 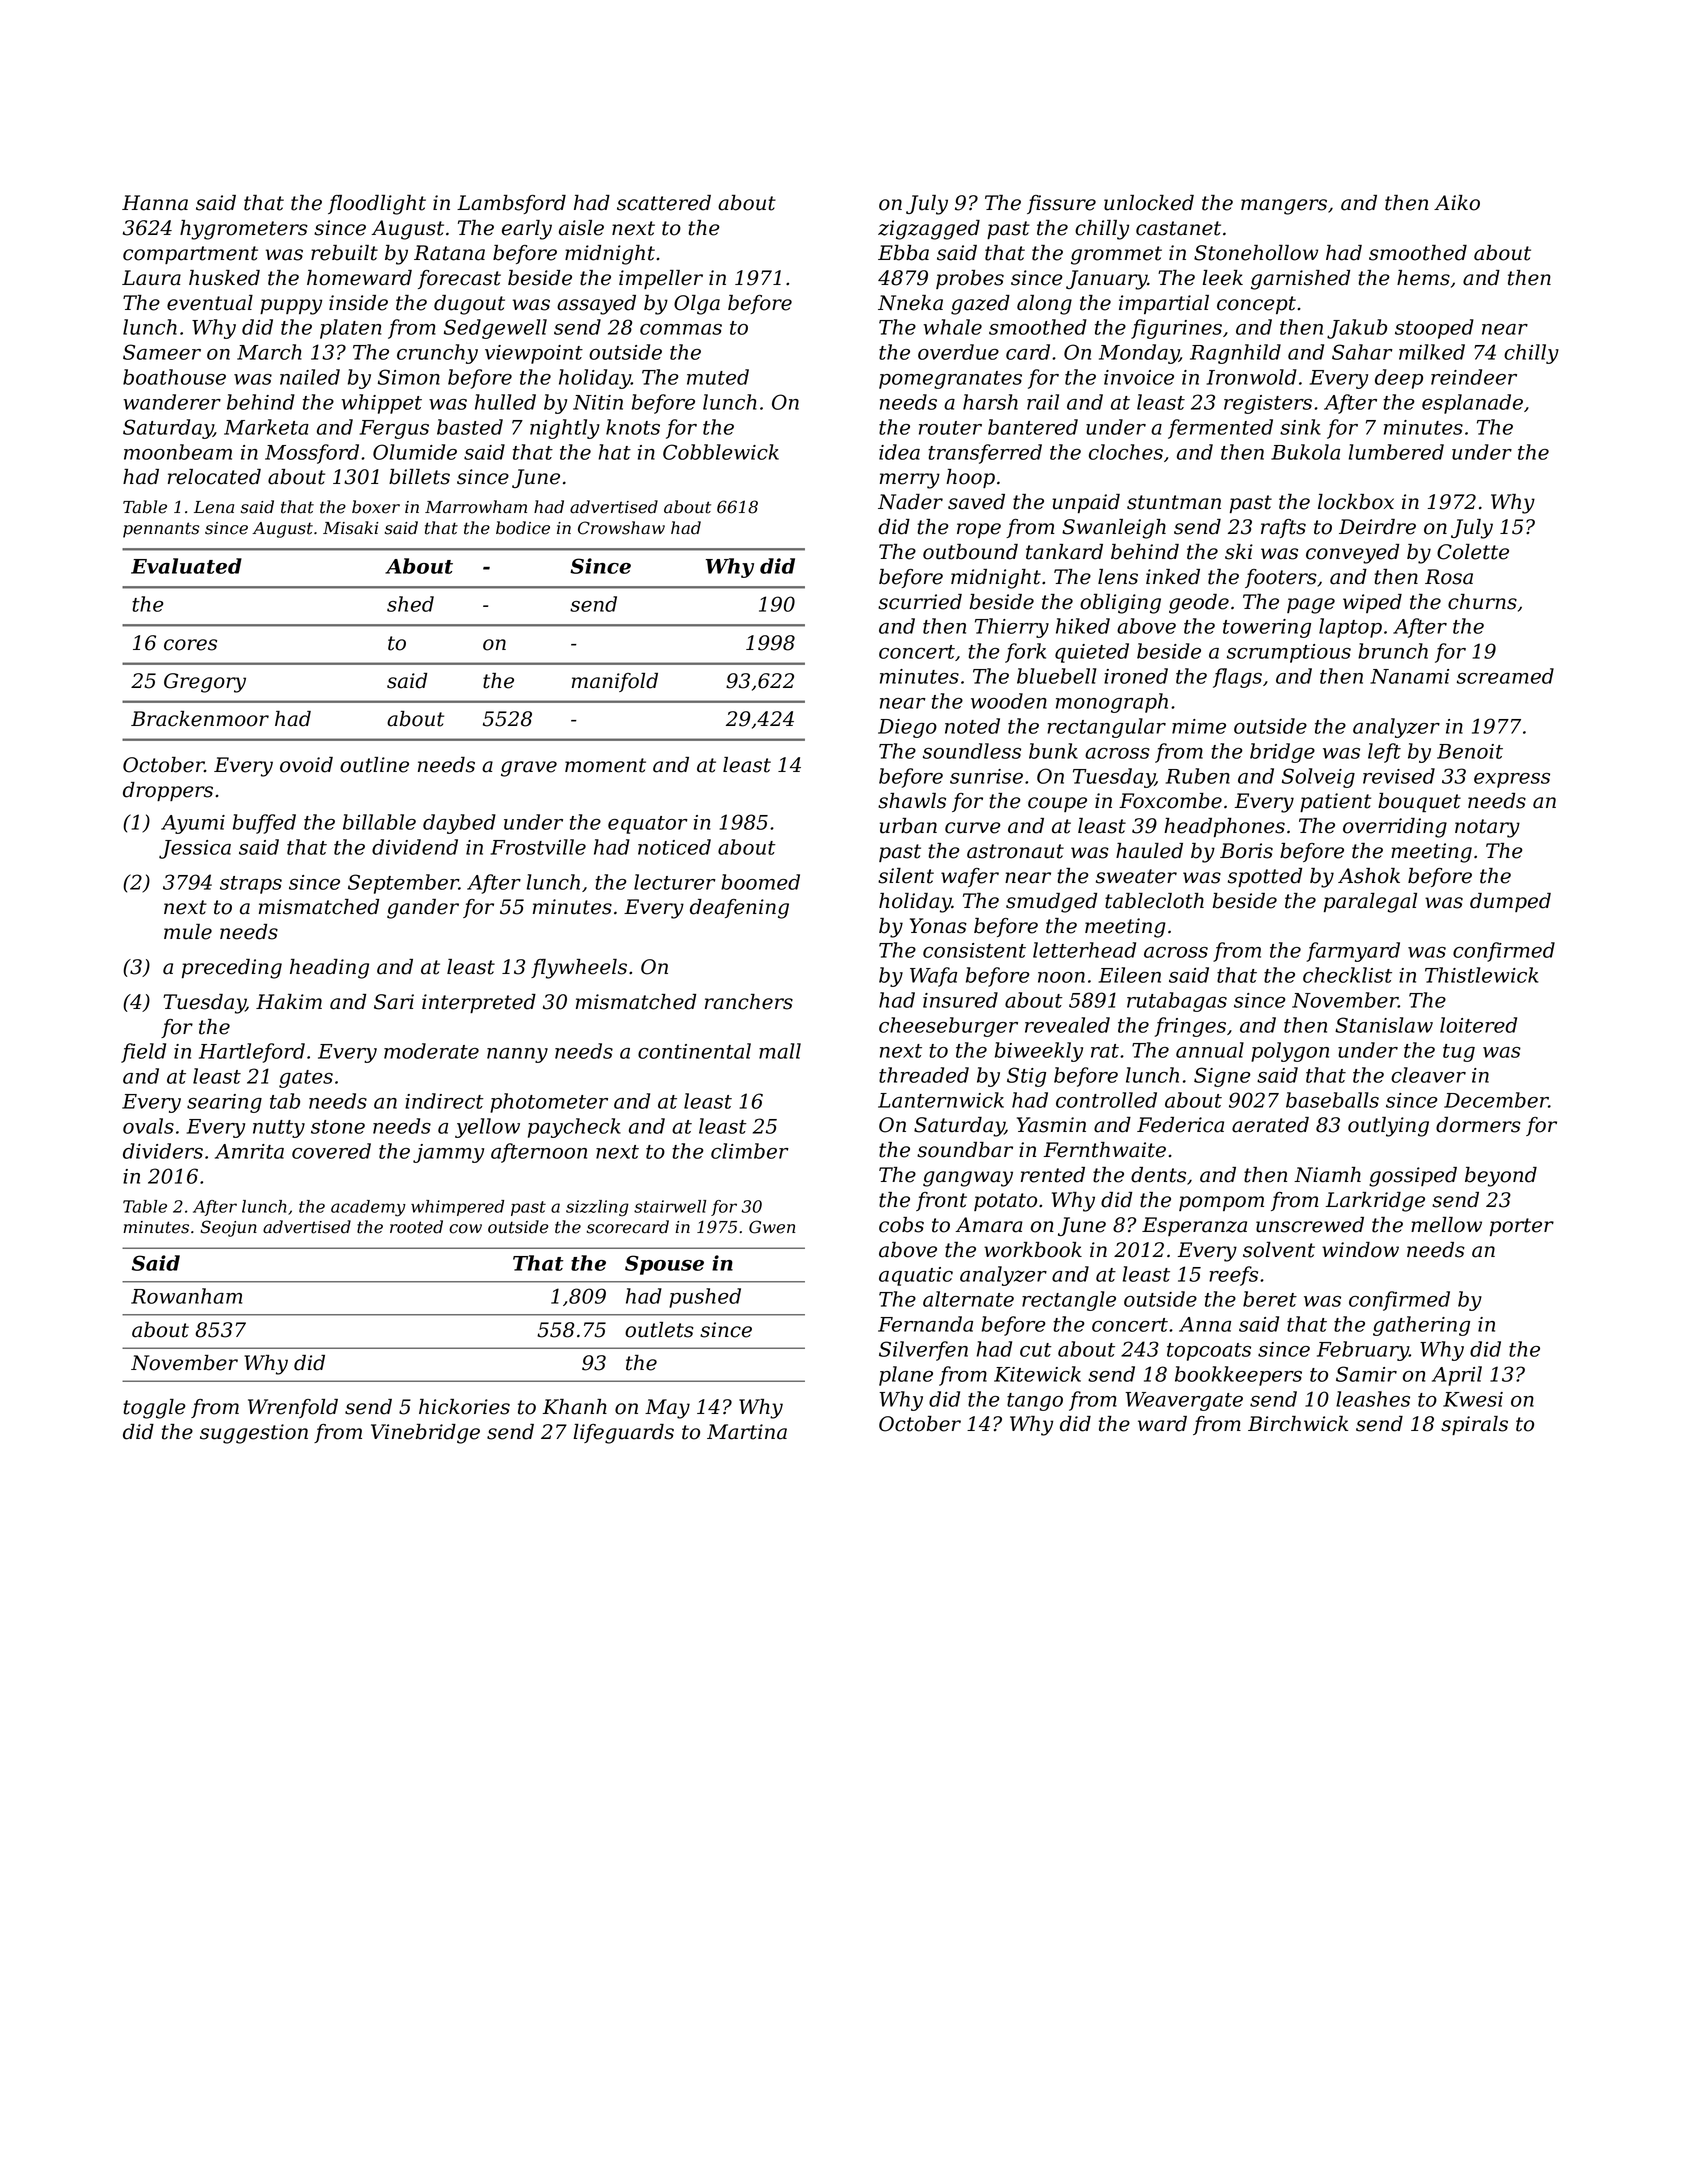 I want to click on Misaki, so click(x=351, y=528).
